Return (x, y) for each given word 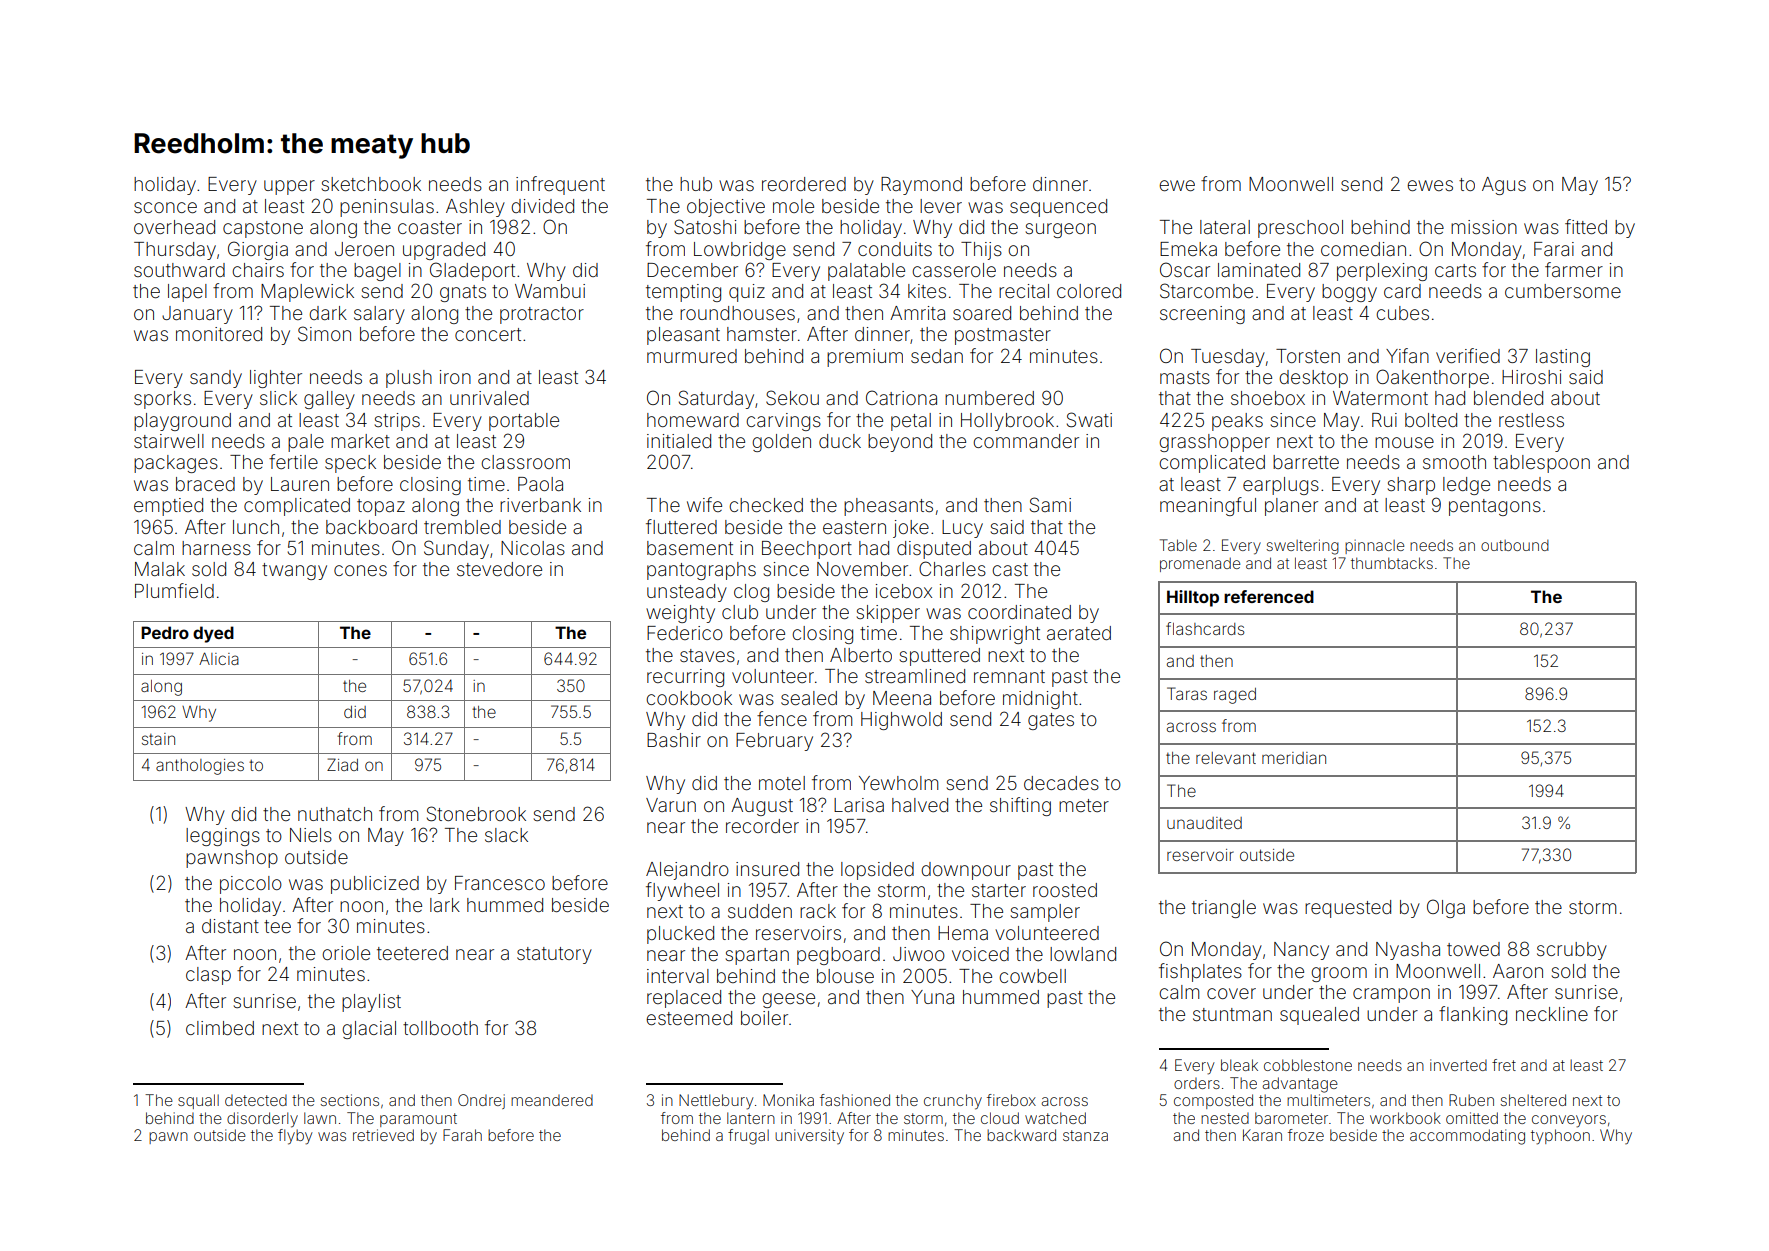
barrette (1306, 462)
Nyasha (1408, 951)
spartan (757, 956)
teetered (412, 953)
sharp (1411, 486)
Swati (1089, 419)
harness (216, 548)
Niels (311, 835)
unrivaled (489, 398)
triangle (1224, 909)
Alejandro (687, 871)
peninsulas (387, 208)
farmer (1574, 269)
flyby (295, 1137)
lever (941, 206)
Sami (1050, 504)
